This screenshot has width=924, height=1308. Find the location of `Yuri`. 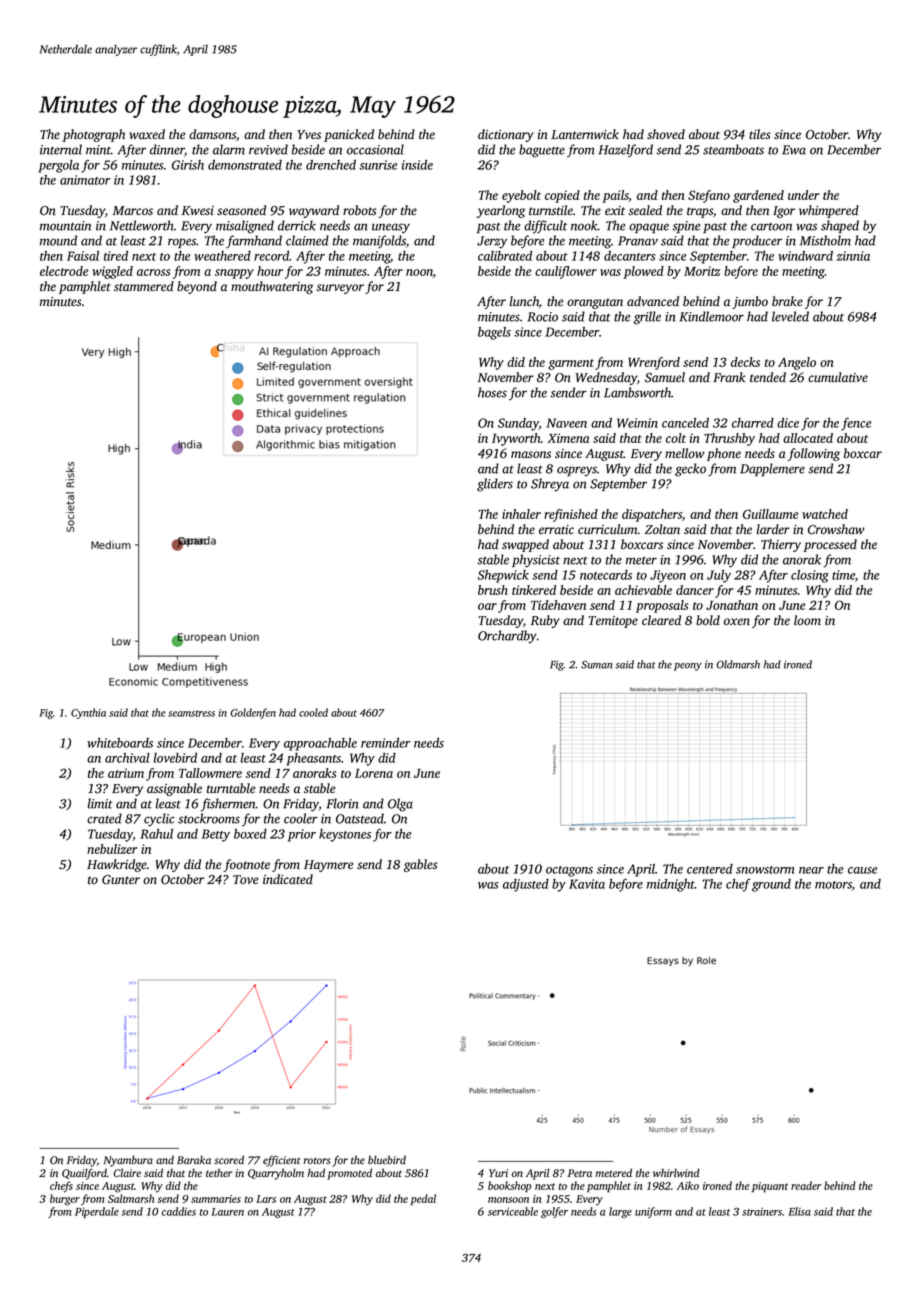

Yuri is located at coordinates (498, 1173).
